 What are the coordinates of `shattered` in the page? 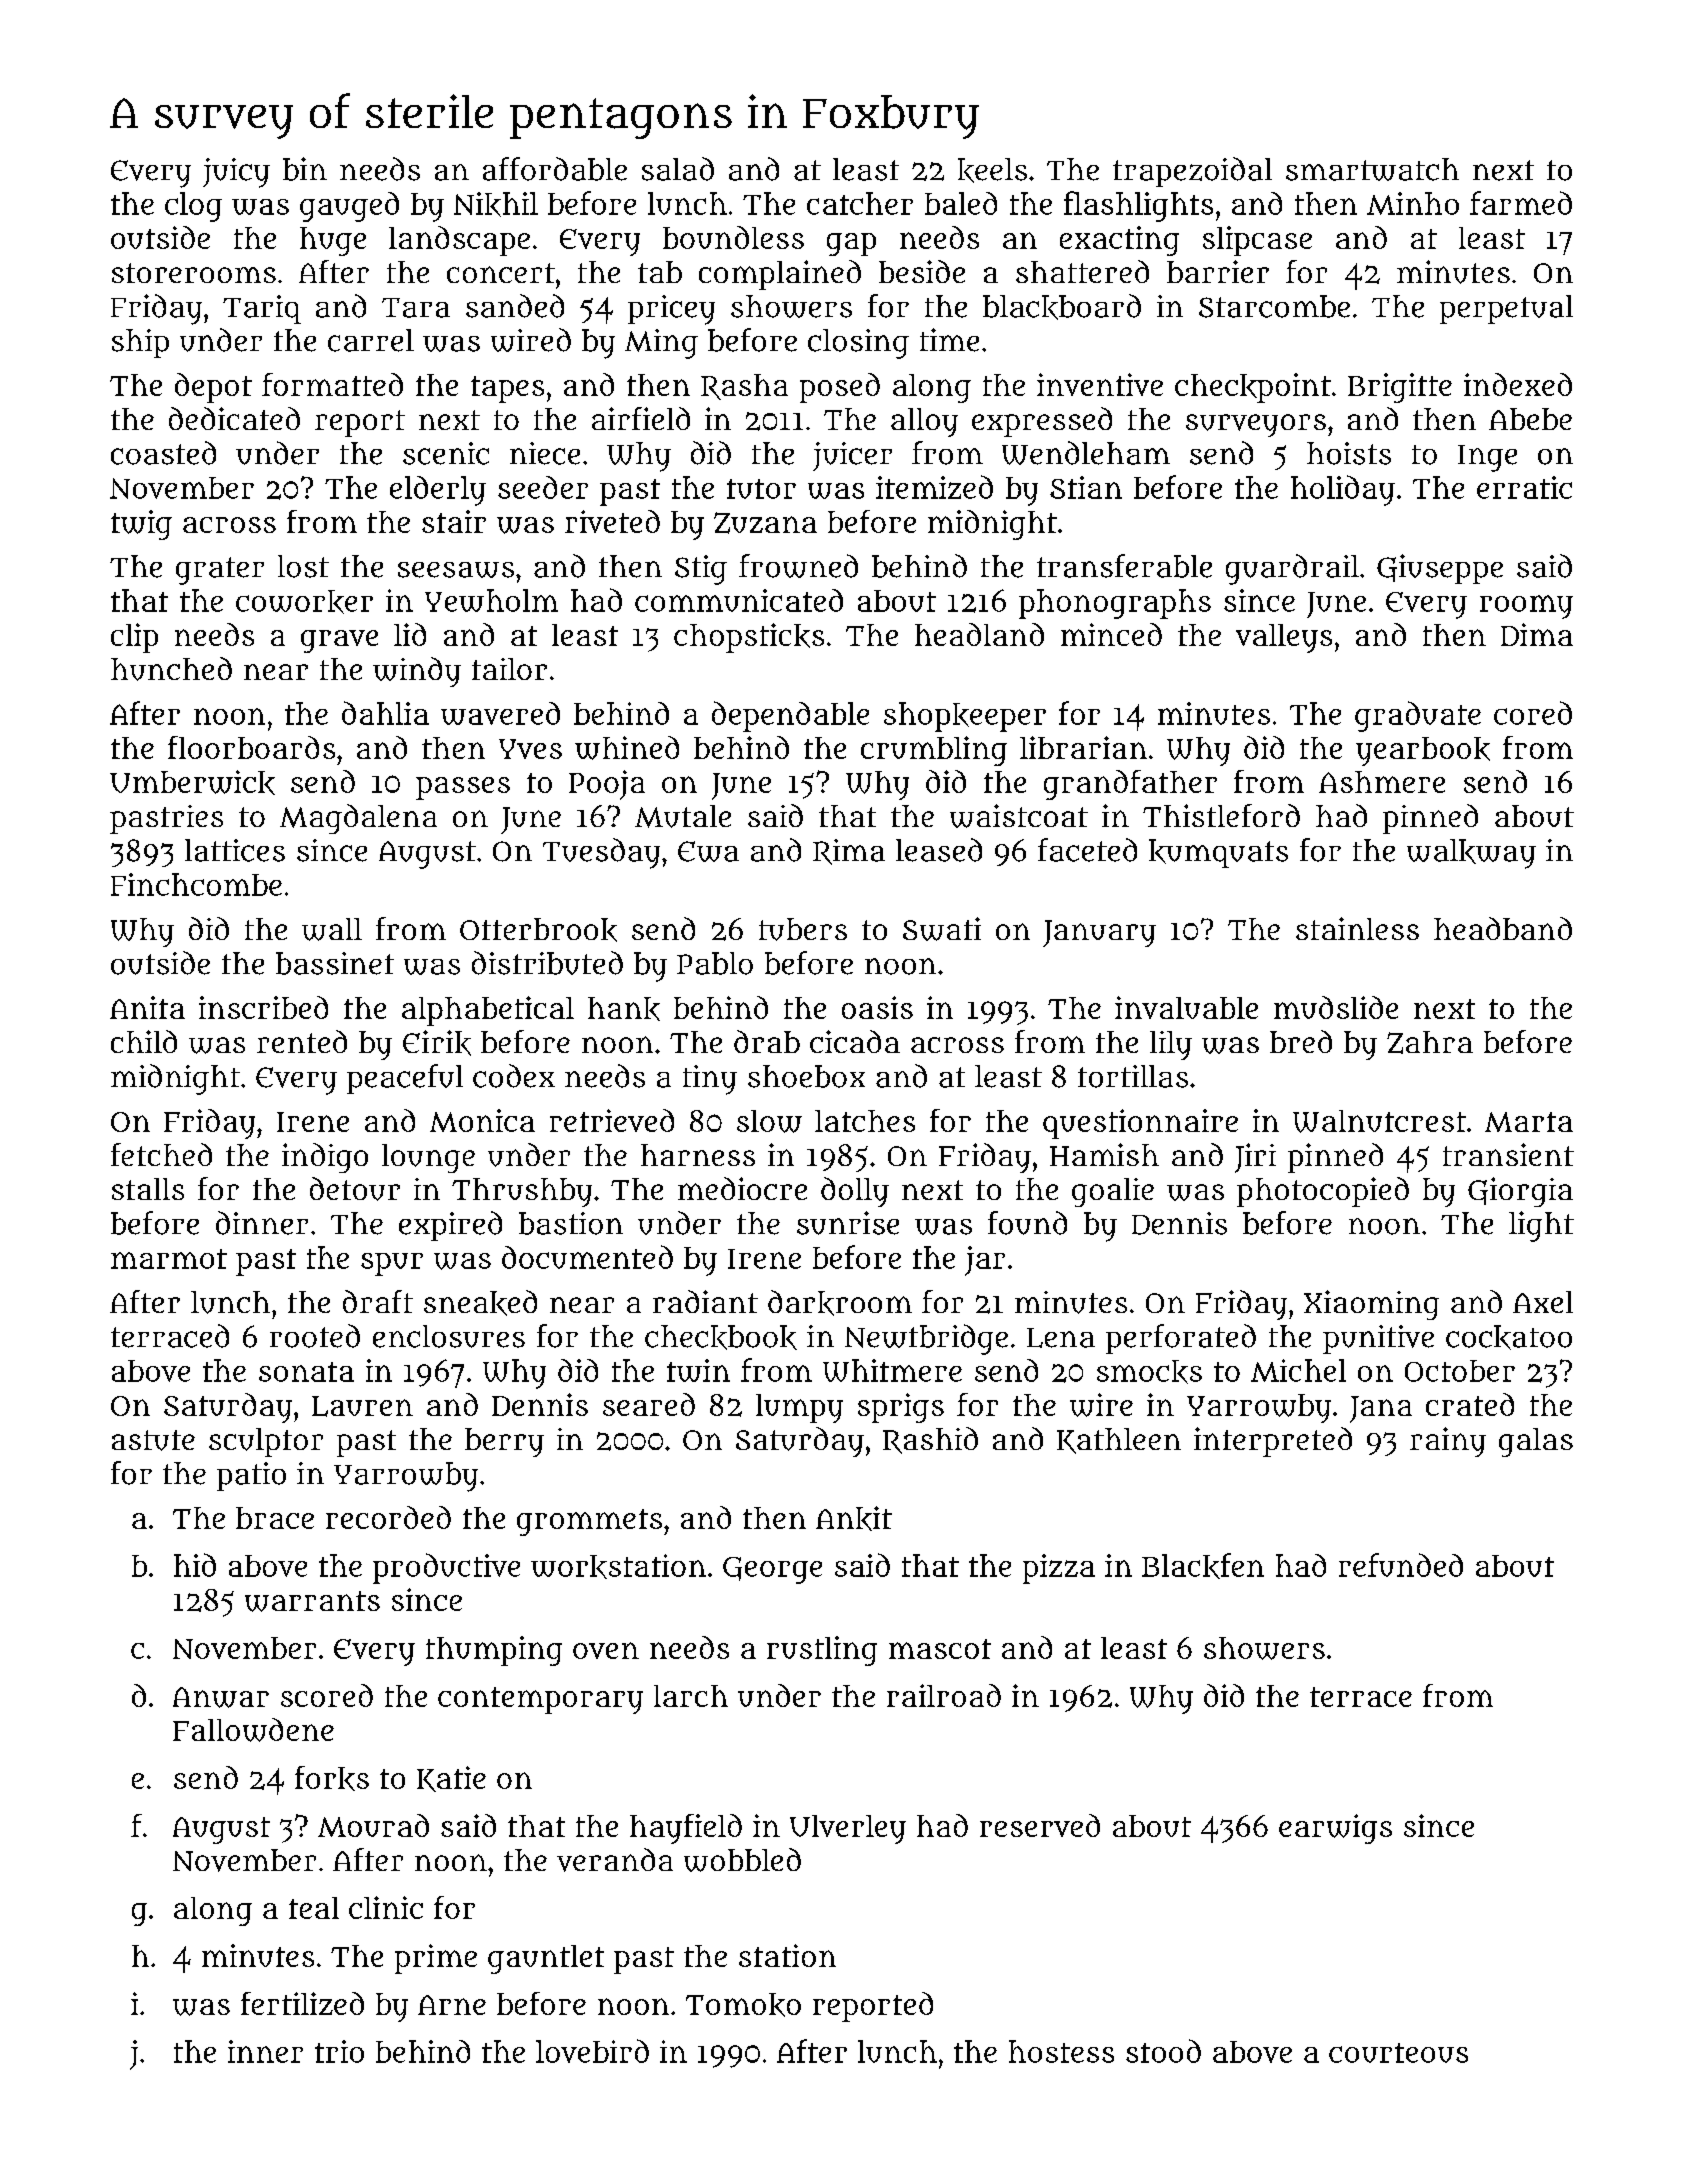 It's located at (1082, 271).
